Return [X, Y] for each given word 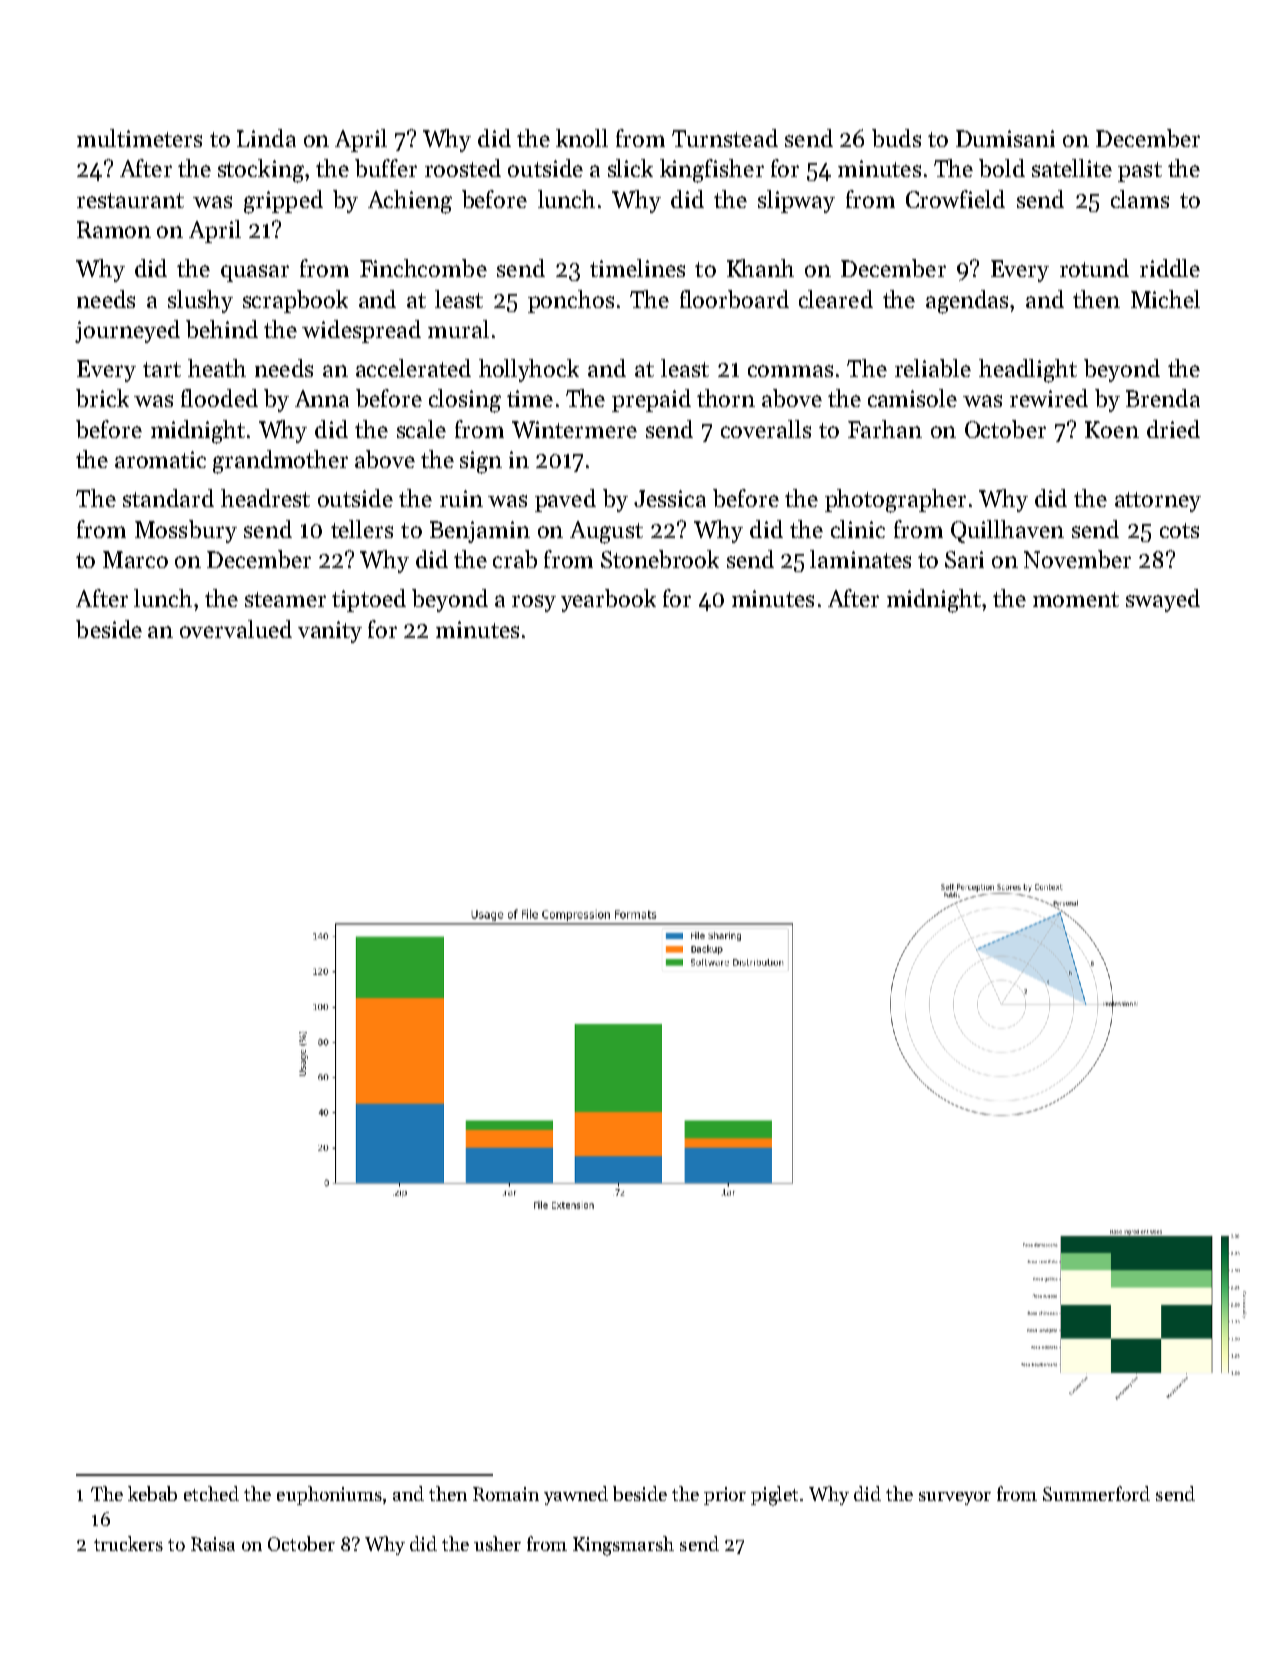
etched [211, 1493]
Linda [266, 138]
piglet [774, 1496]
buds [896, 138]
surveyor [955, 1498]
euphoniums [329, 1495]
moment [1076, 599]
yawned [576, 1495]
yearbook [608, 600]
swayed [1163, 600]
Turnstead [725, 138]
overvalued [236, 629]
